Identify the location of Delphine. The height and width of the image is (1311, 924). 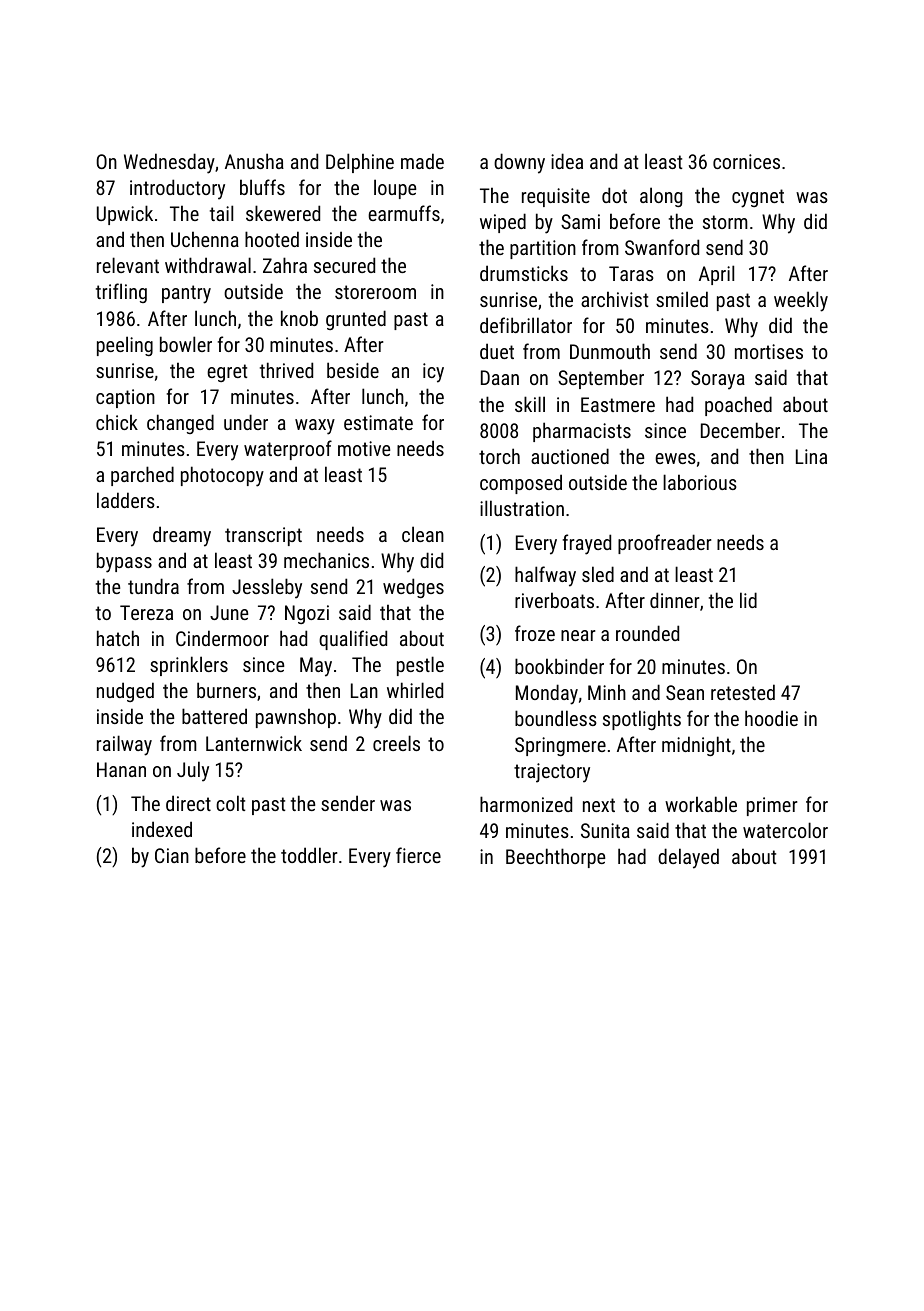
(360, 163).
